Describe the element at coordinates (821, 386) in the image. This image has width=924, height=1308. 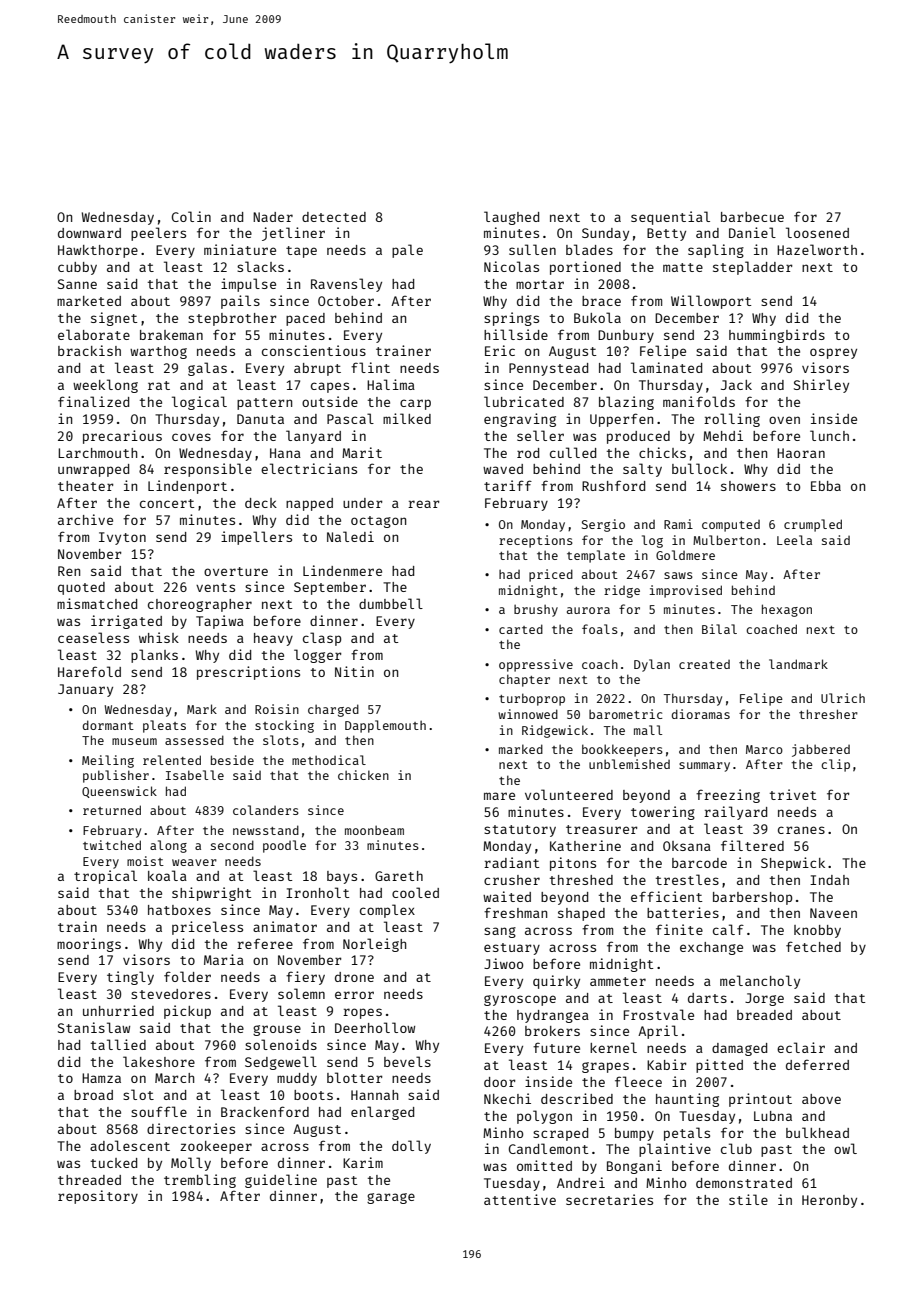
I see `Shirley` at that location.
